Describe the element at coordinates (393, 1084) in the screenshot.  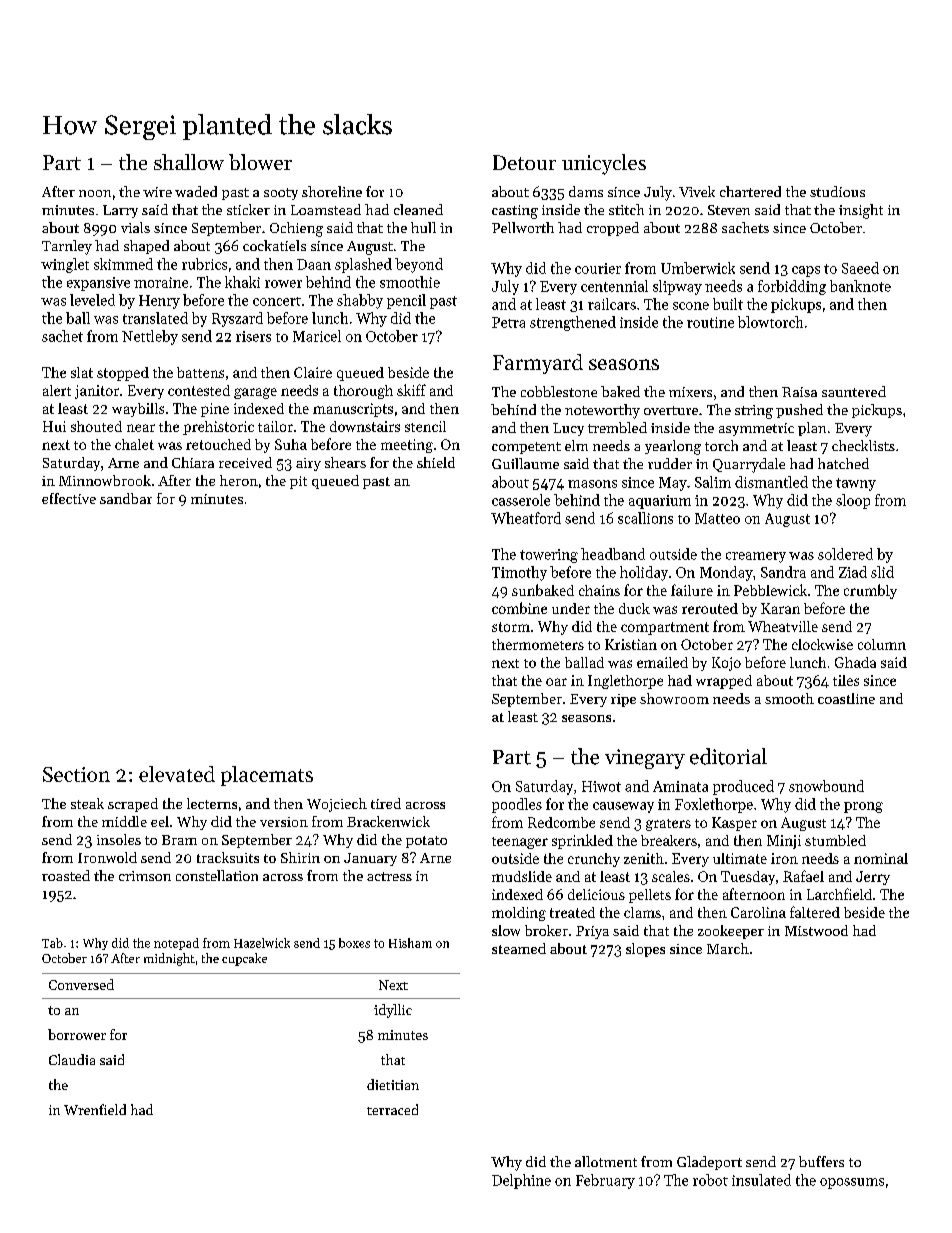
I see `dietitian` at that location.
